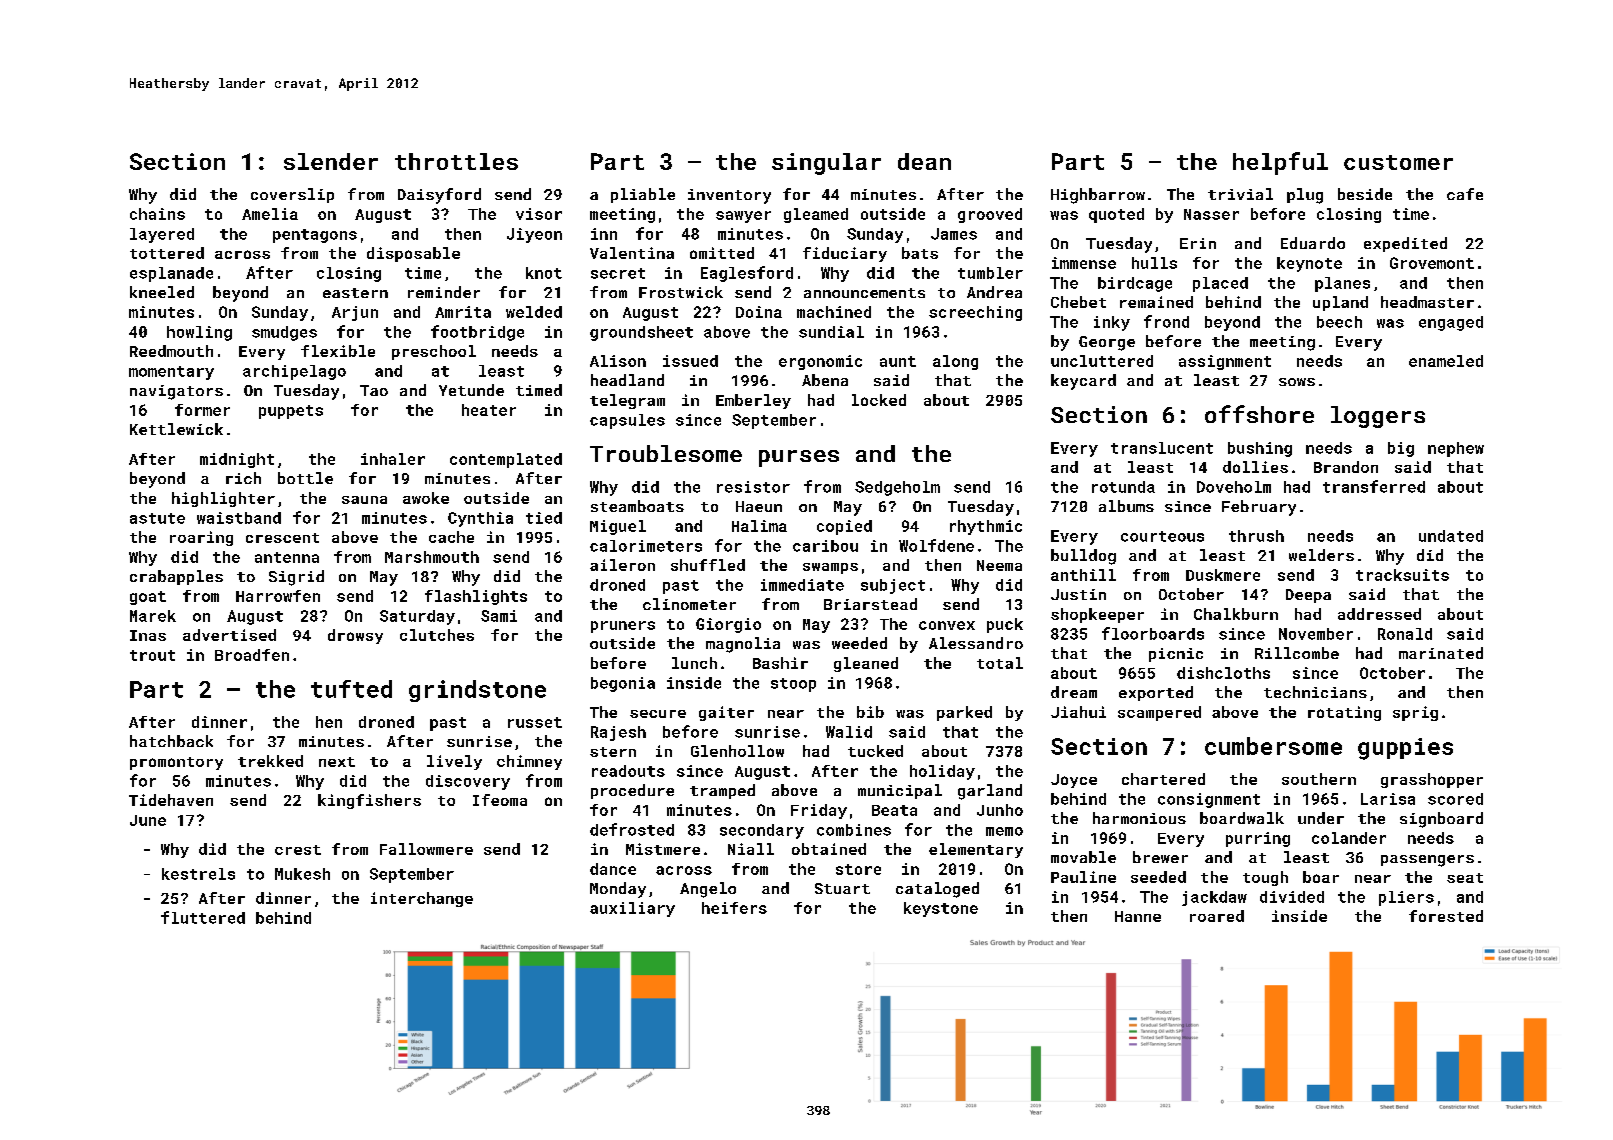 This screenshot has height=1140, width=1613. I want to click on slender, so click(331, 161).
